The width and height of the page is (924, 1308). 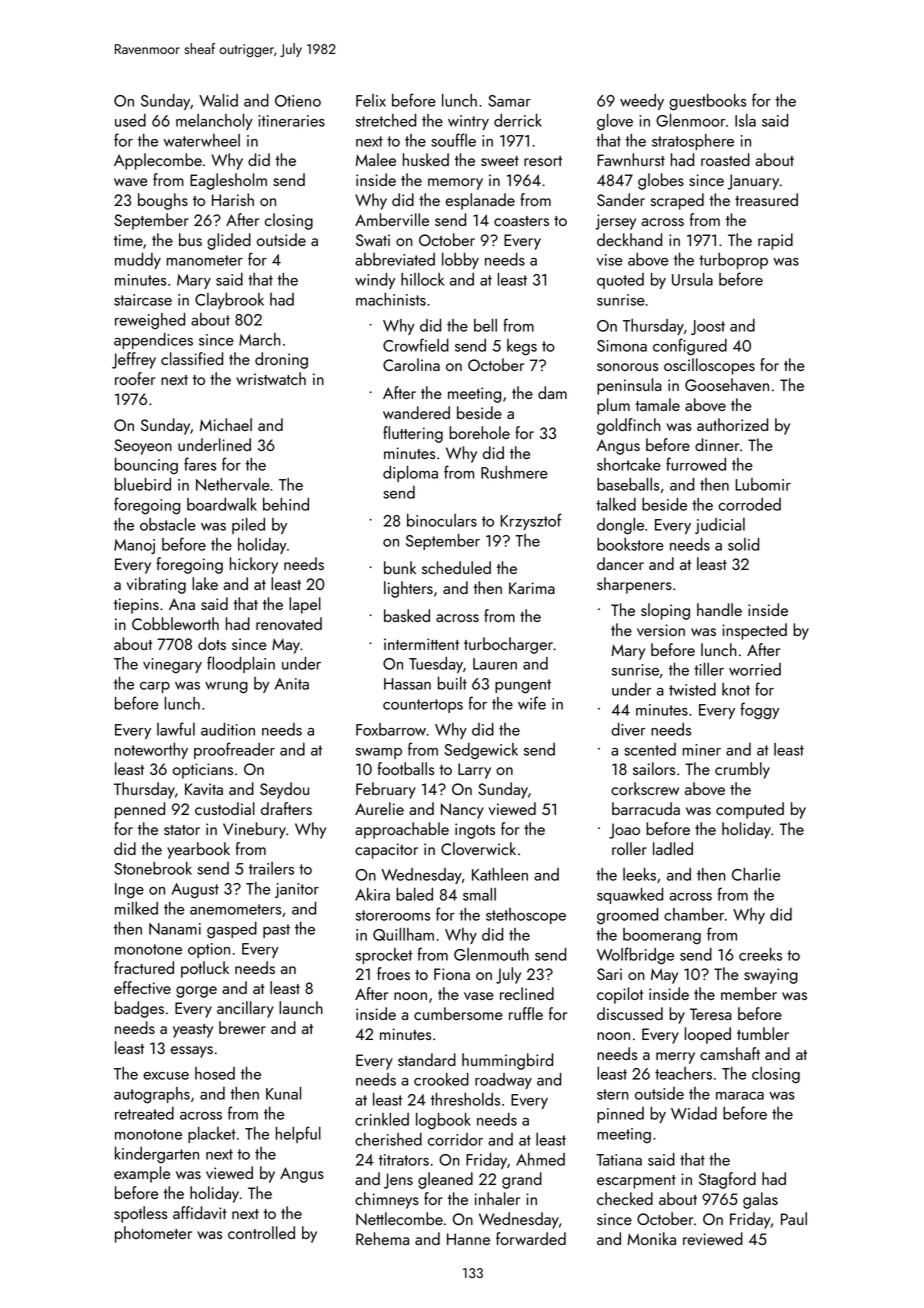 I want to click on Otieno, so click(x=298, y=101).
